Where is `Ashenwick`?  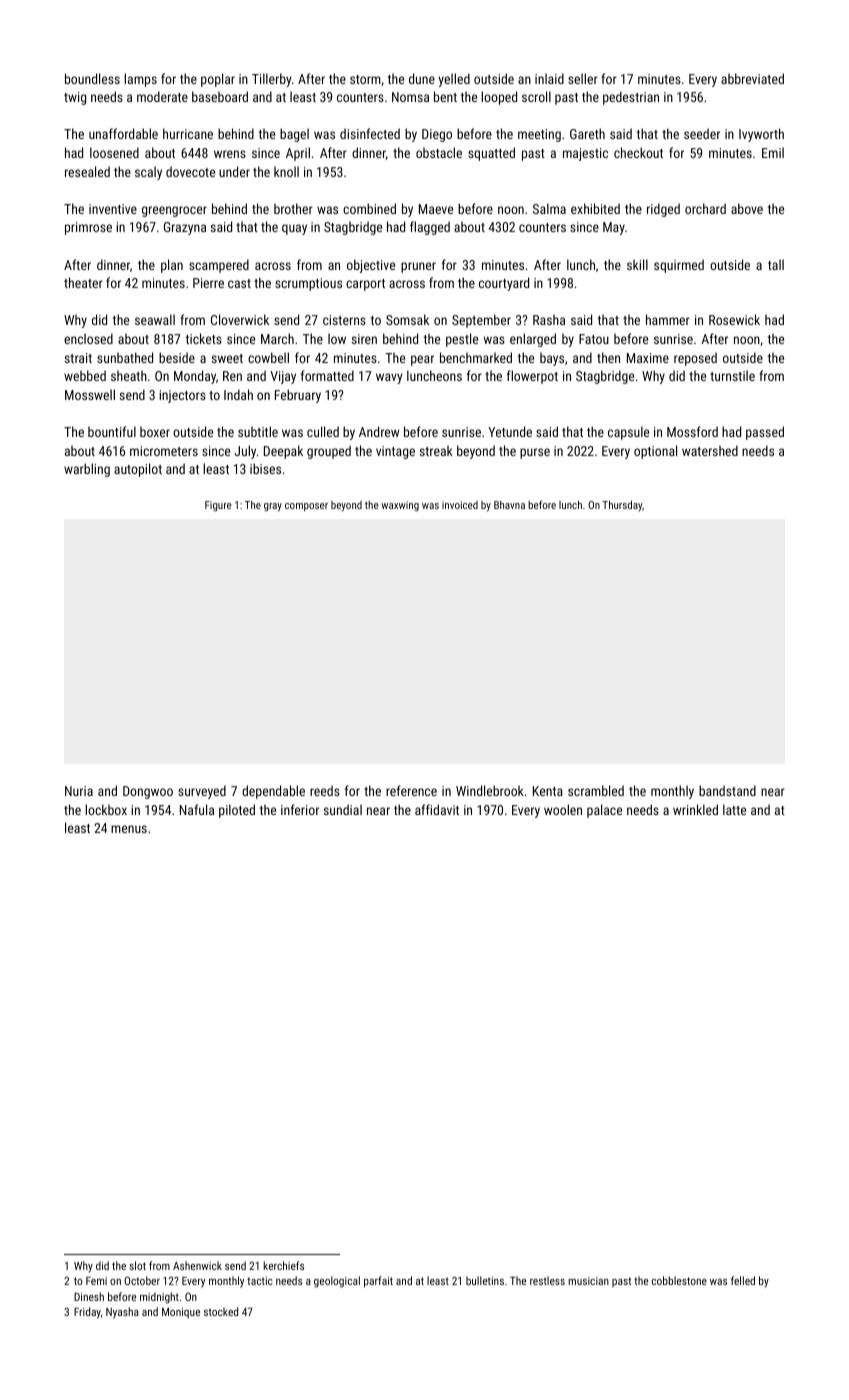
Ashenwick is located at coordinates (197, 1265).
